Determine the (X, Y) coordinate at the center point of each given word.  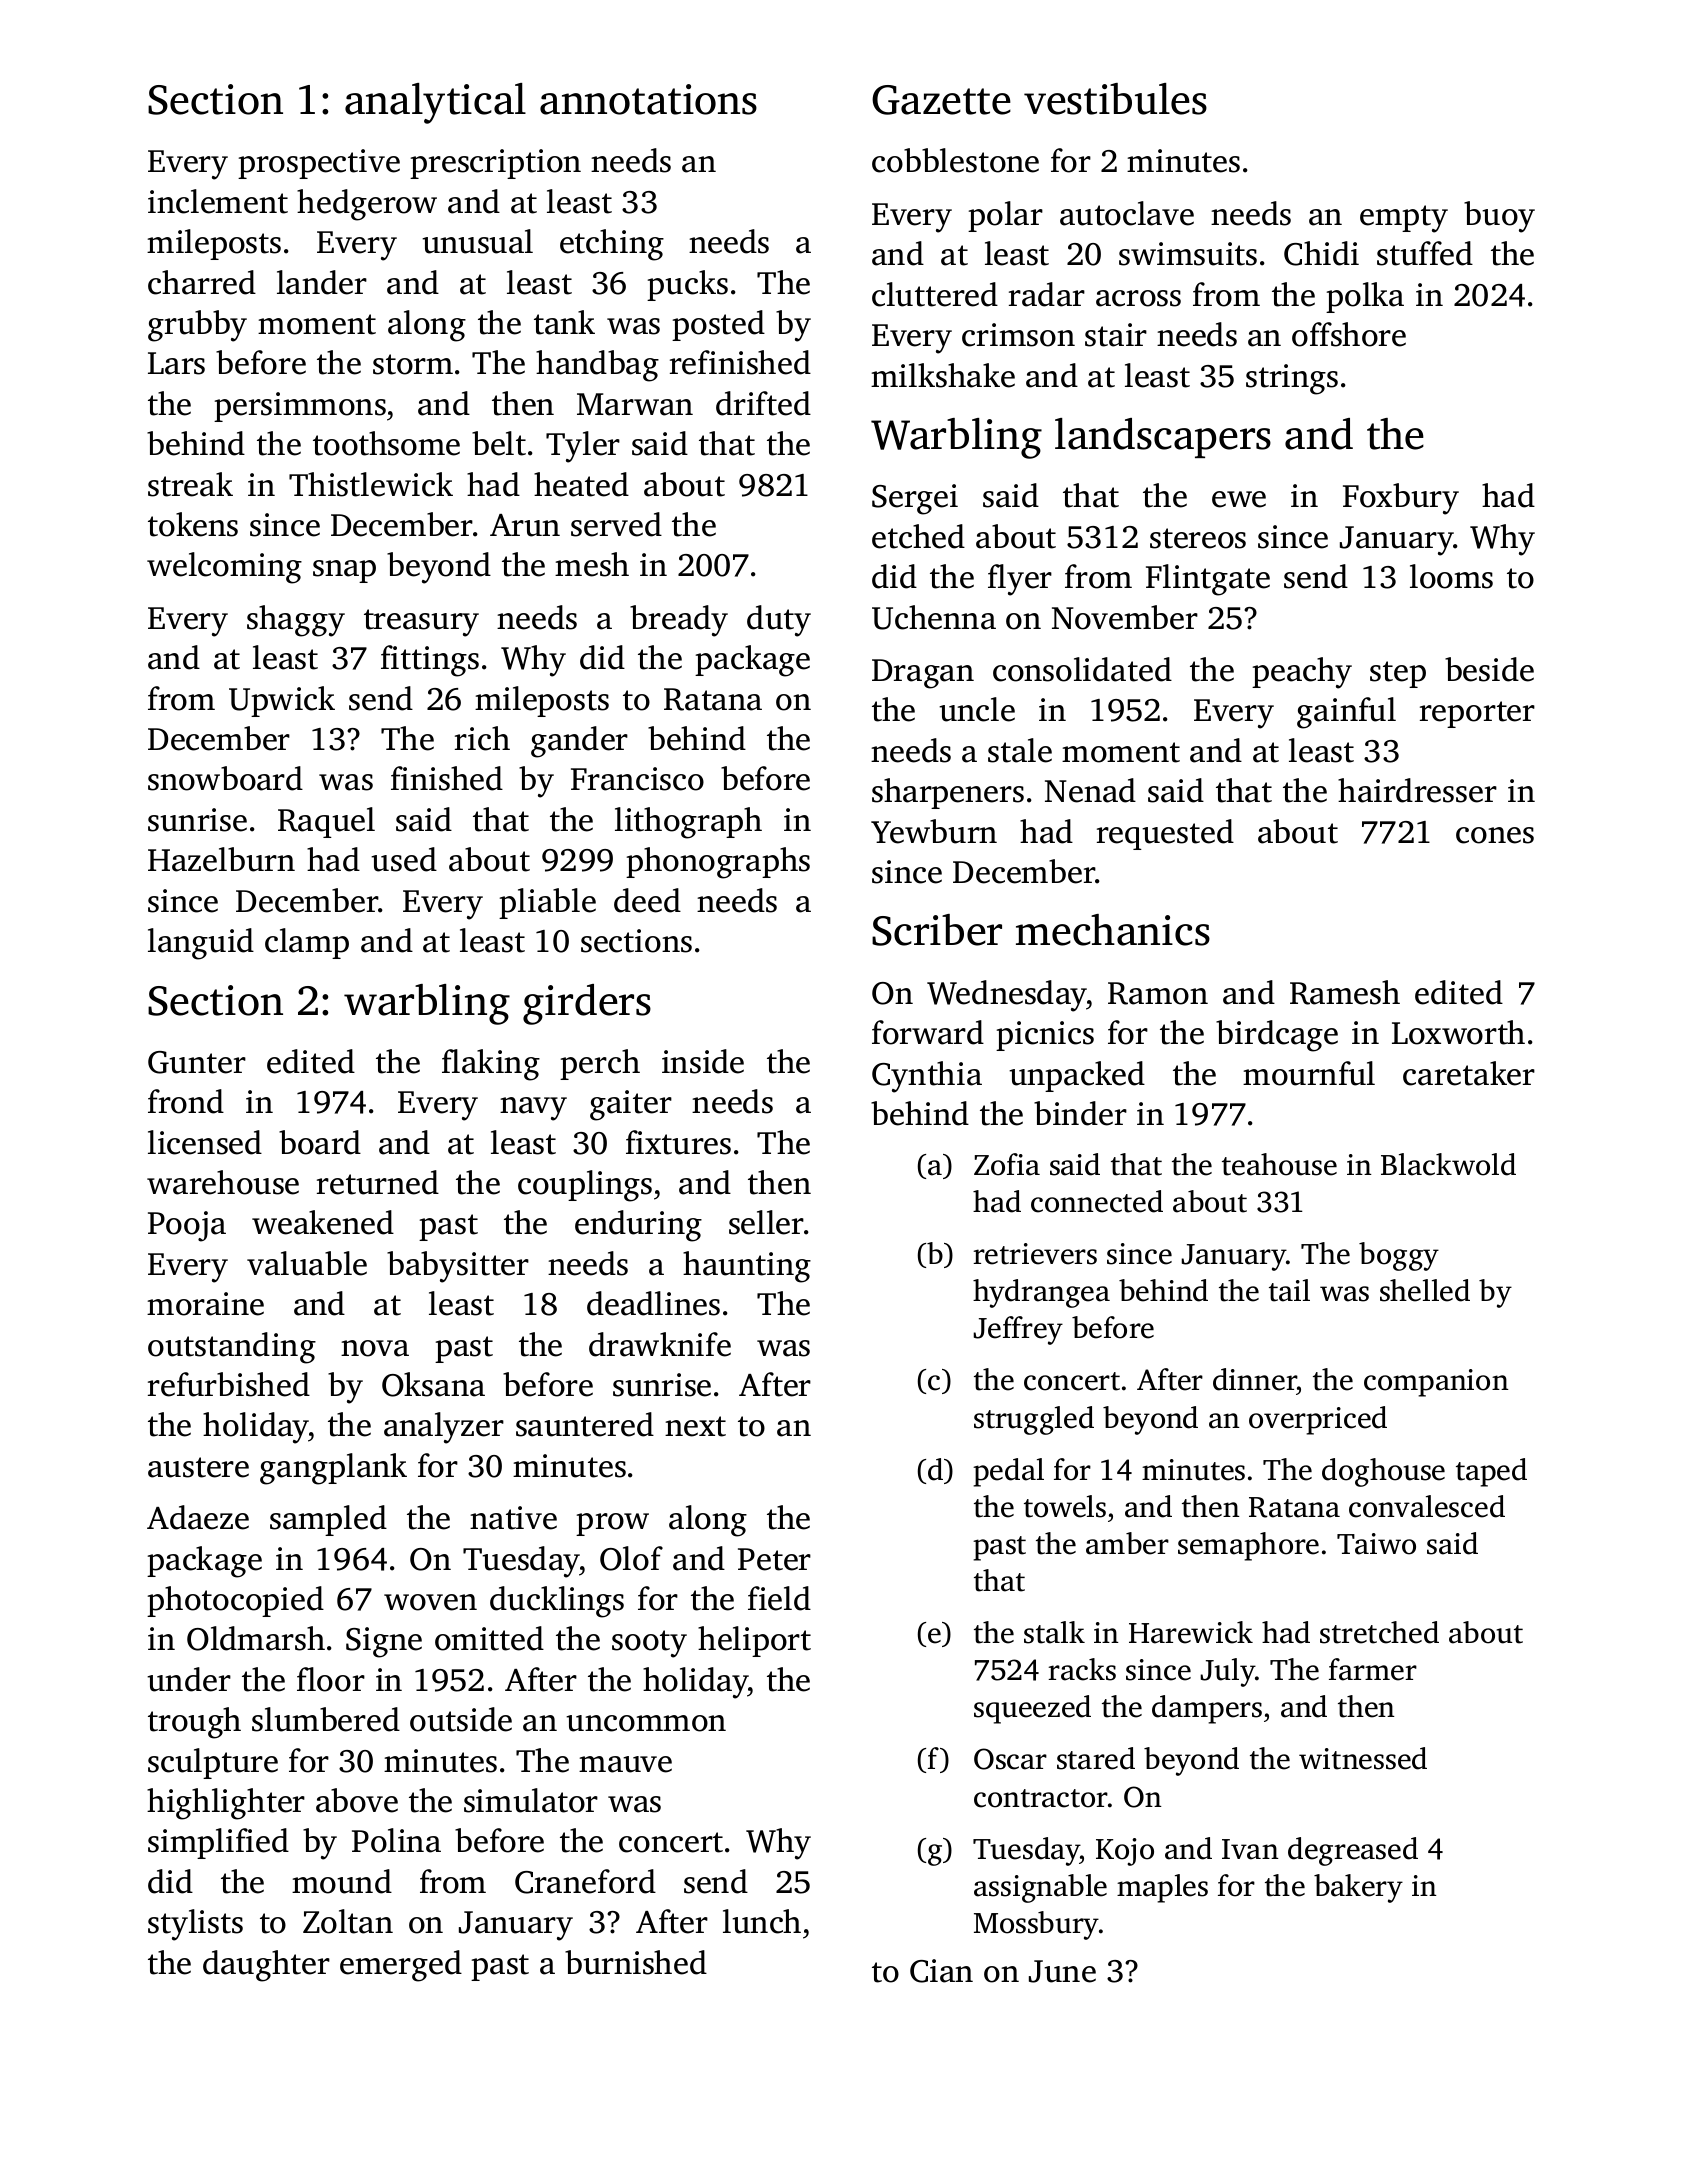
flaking (491, 1065)
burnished (636, 1962)
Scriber (937, 930)
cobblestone (955, 160)
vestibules (1115, 99)
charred (202, 282)
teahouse (1279, 1164)
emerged (401, 1966)
